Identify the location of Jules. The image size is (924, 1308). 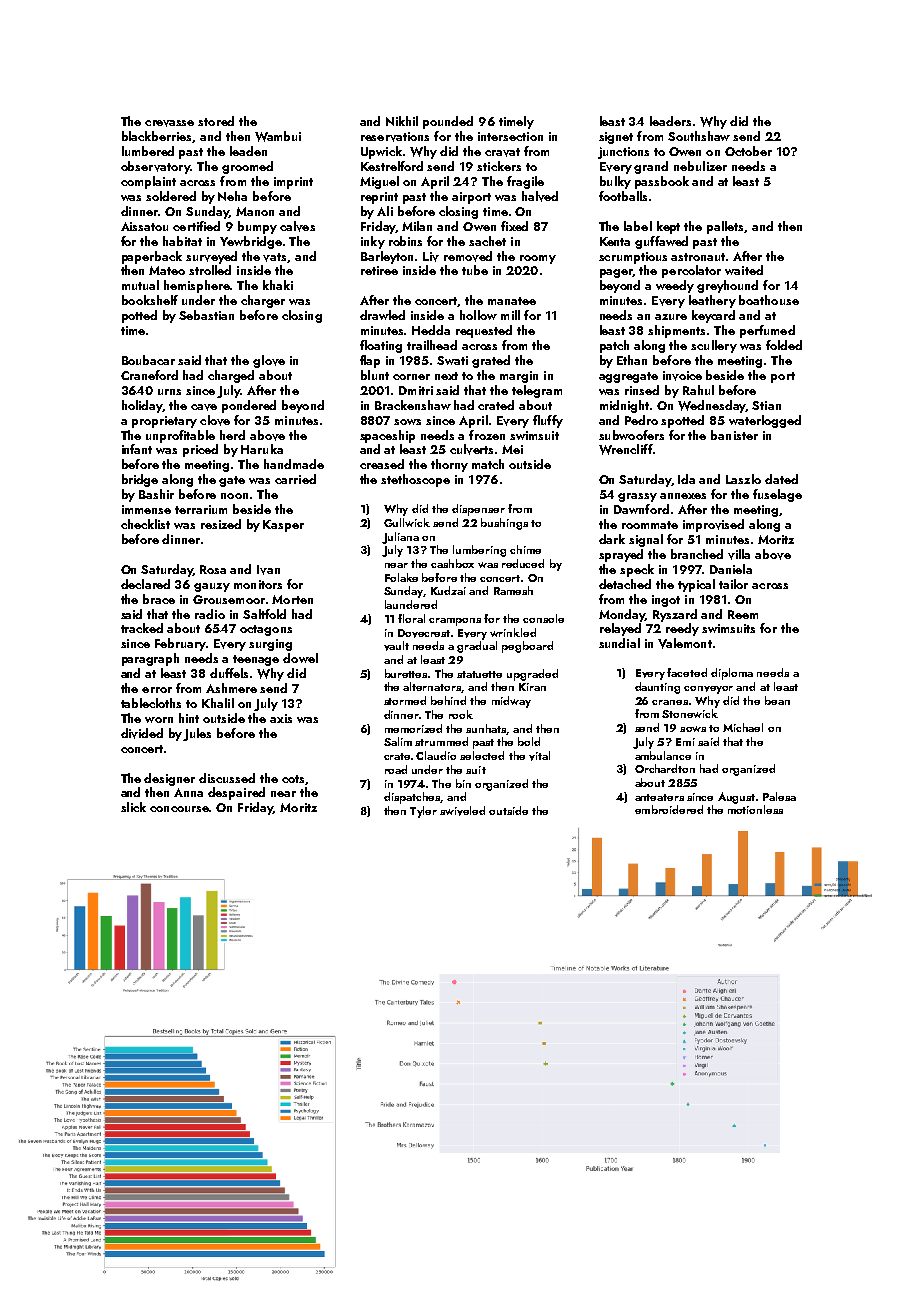
(197, 734).
